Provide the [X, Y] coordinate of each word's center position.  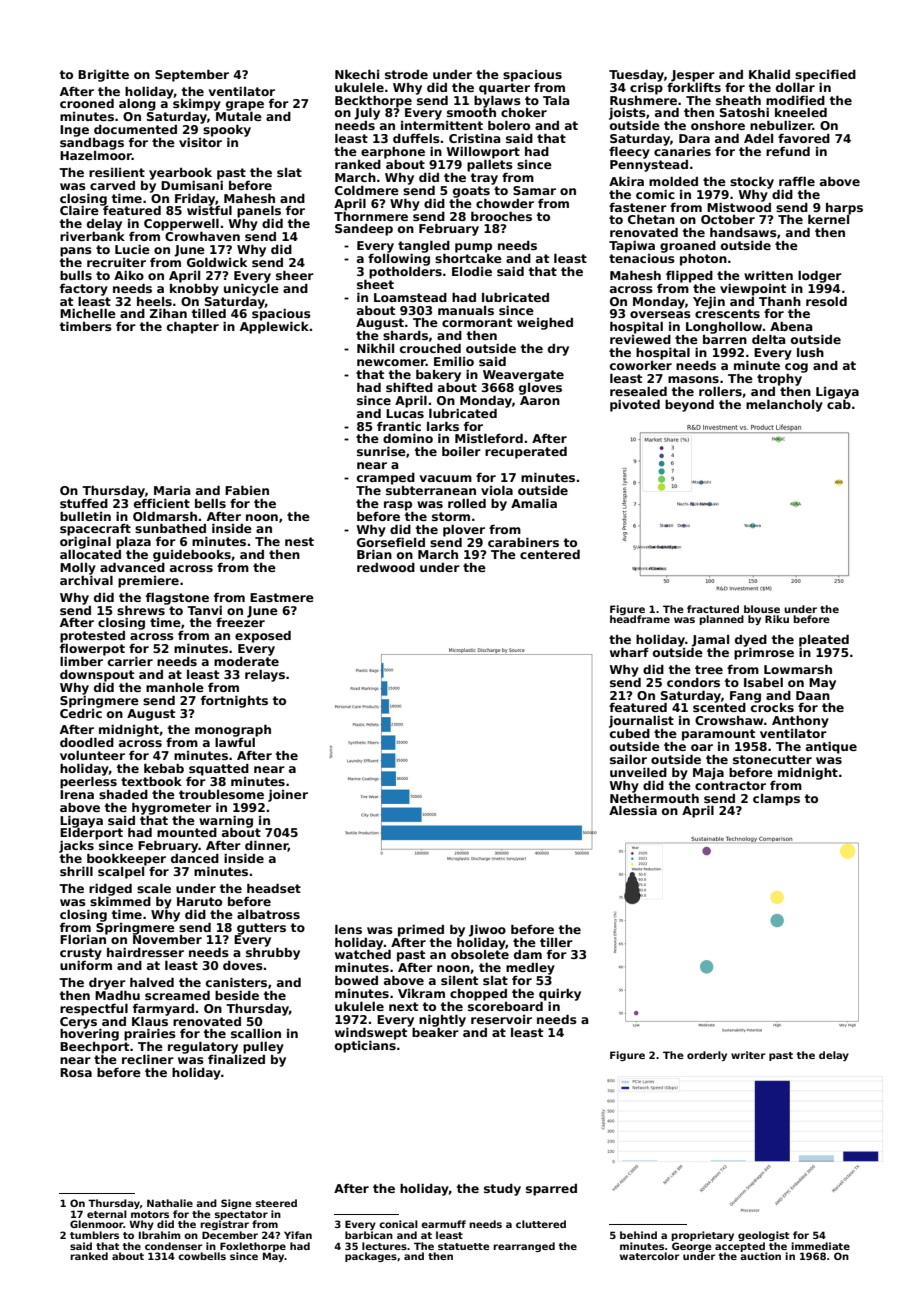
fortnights [234, 702]
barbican [369, 1235]
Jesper [693, 76]
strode [406, 74]
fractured [713, 609]
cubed [630, 733]
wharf [629, 652]
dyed [751, 641]
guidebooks [192, 556]
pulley [263, 1048]
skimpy [197, 105]
